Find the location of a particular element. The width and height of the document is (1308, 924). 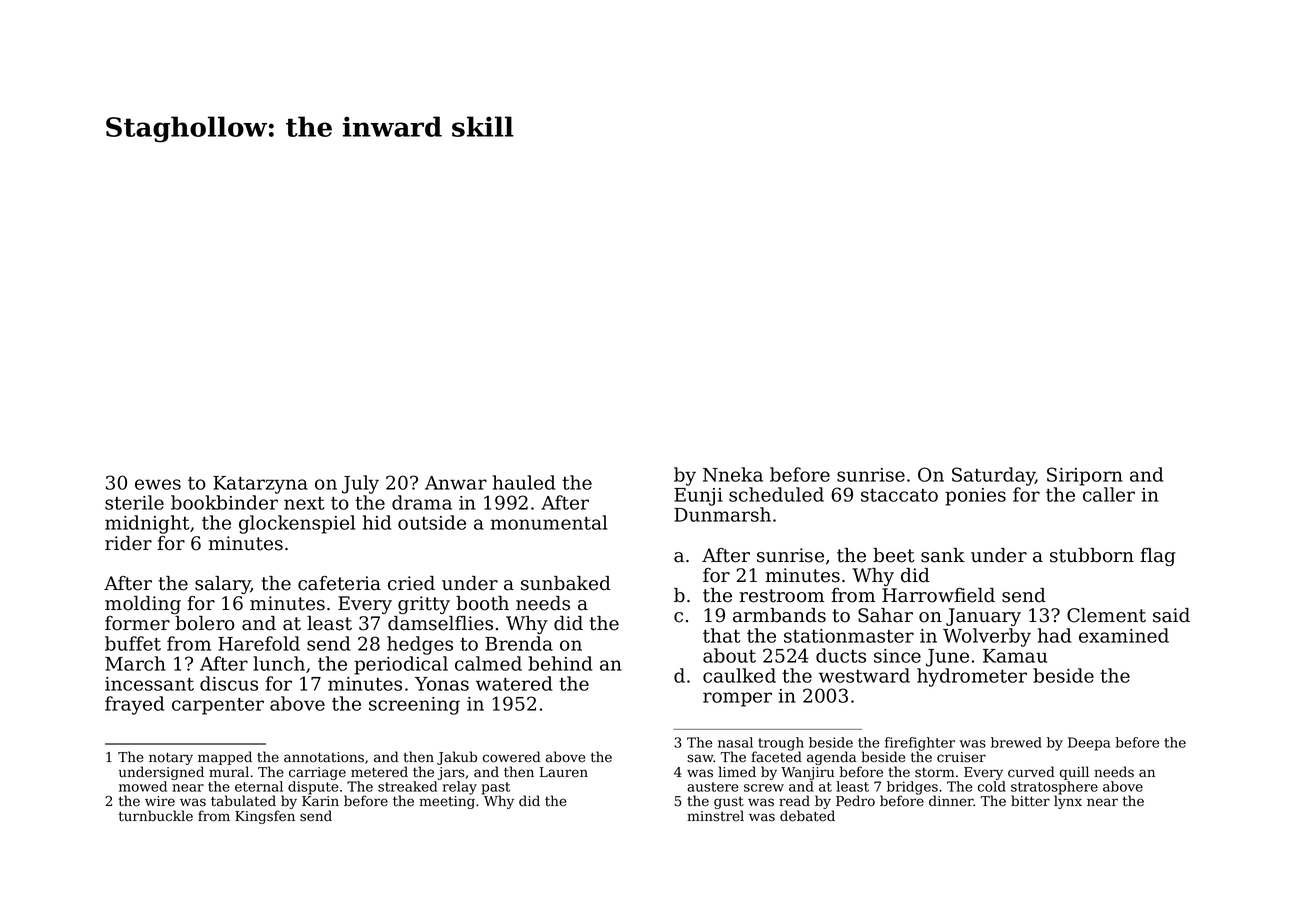

staccato is located at coordinates (899, 495).
